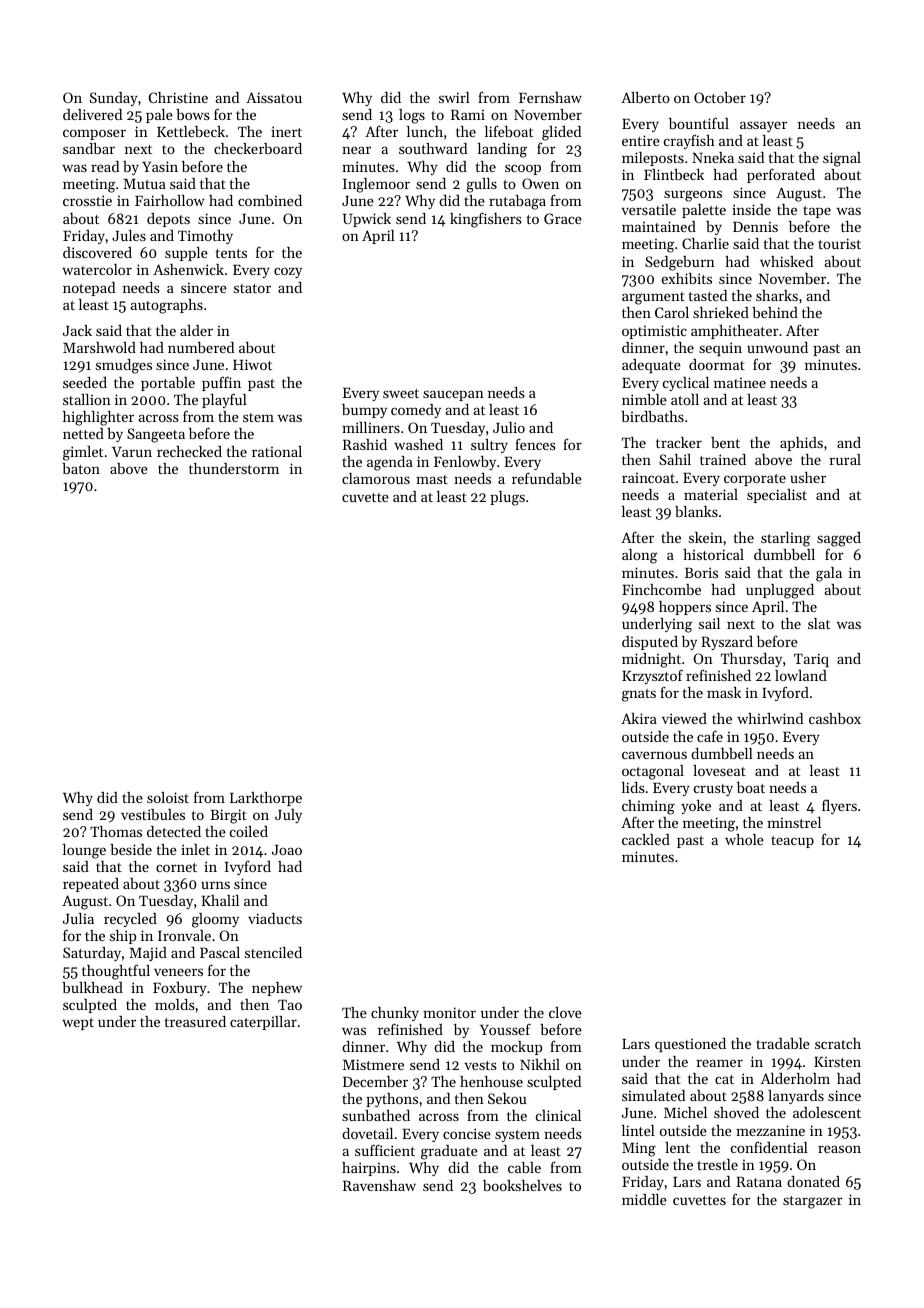  What do you see at coordinates (502, 150) in the screenshot?
I see `landing` at bounding box center [502, 150].
